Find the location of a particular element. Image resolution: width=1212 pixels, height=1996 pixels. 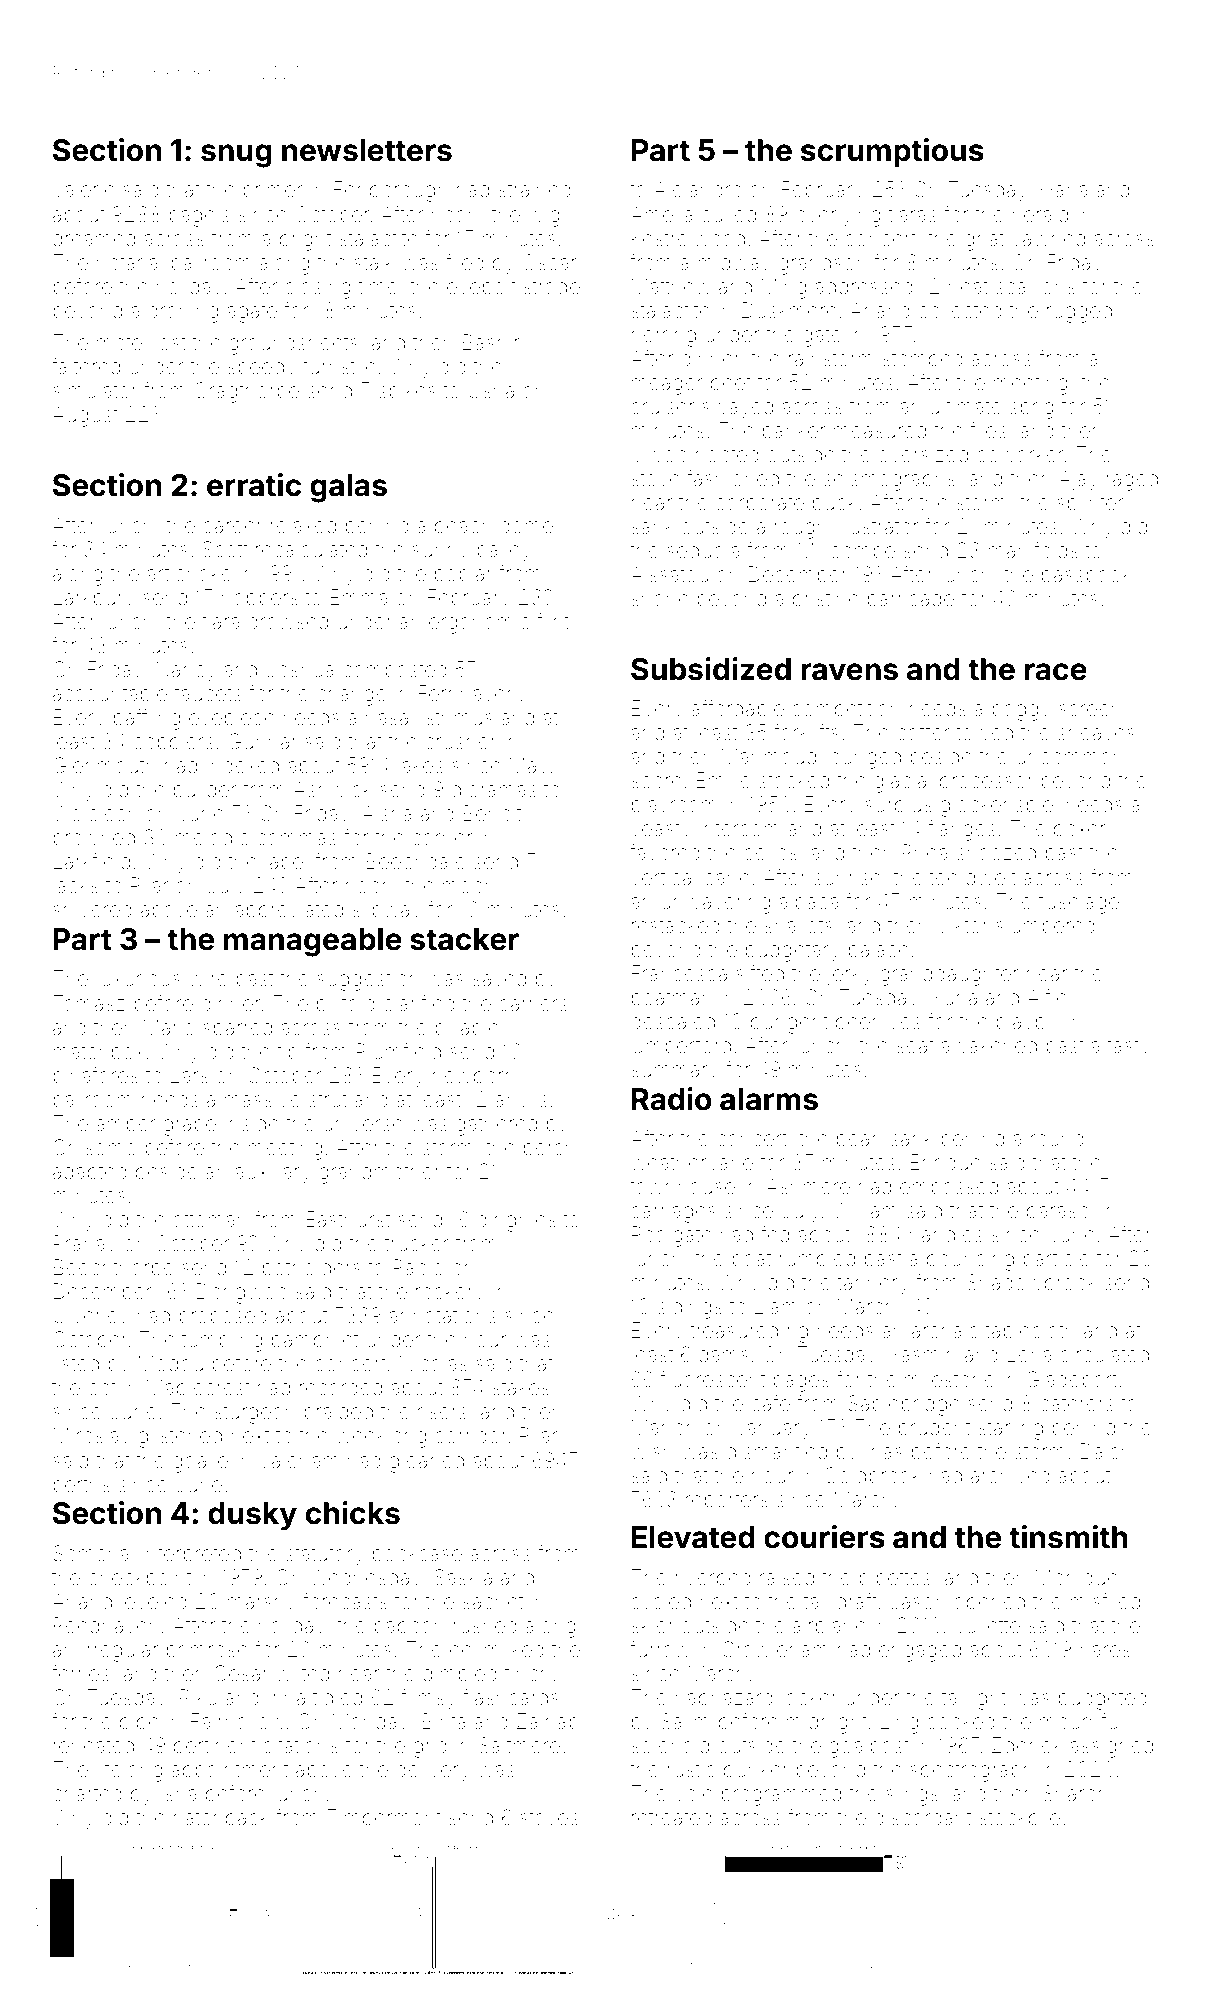

tasty is located at coordinates (1128, 1048).
